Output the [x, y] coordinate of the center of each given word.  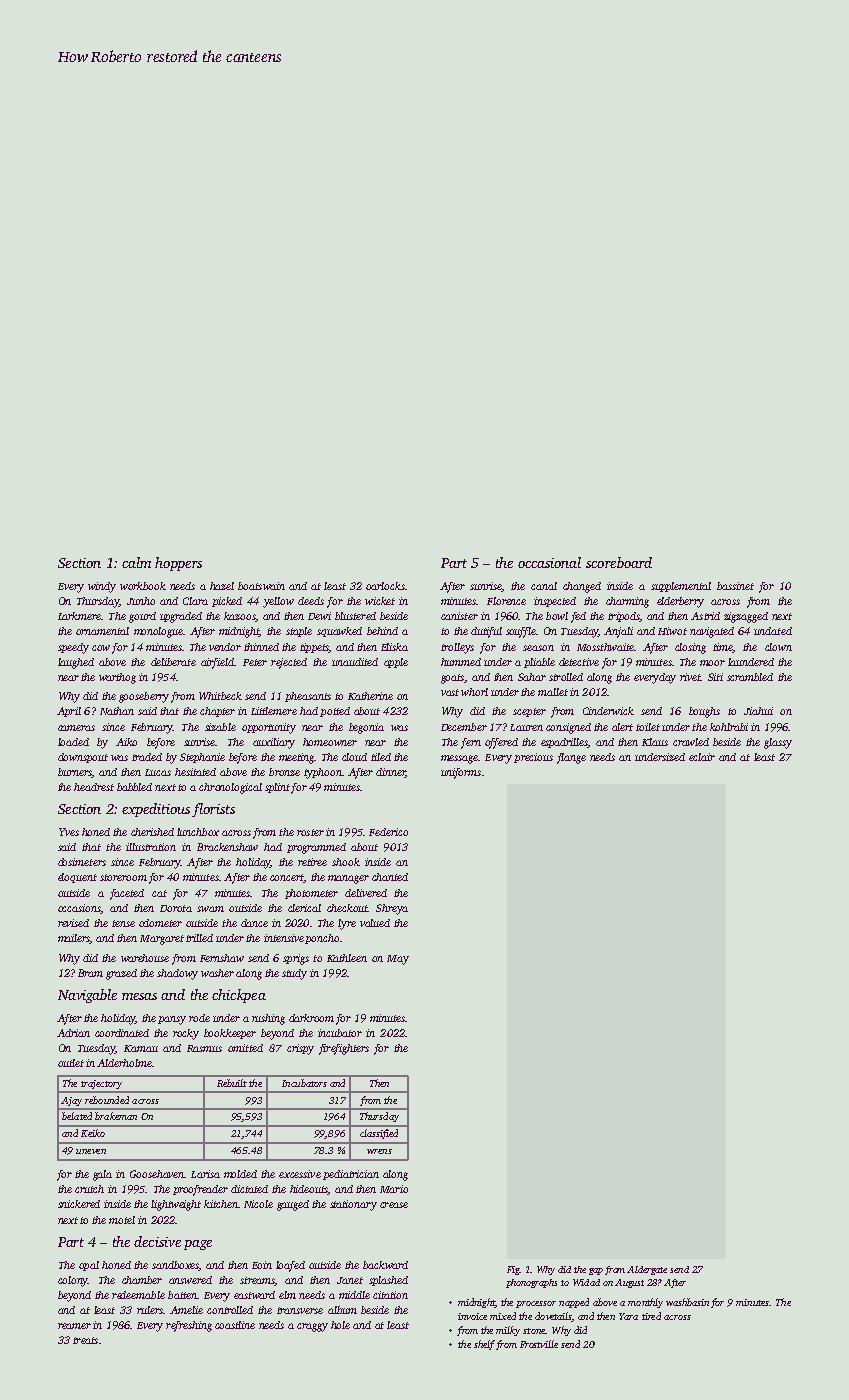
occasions [79, 909]
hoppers [178, 564]
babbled [134, 787]
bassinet [735, 586]
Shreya [392, 909]
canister [459, 616]
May [398, 960]
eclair [702, 757]
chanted [390, 877]
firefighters [344, 1049]
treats [85, 1340]
